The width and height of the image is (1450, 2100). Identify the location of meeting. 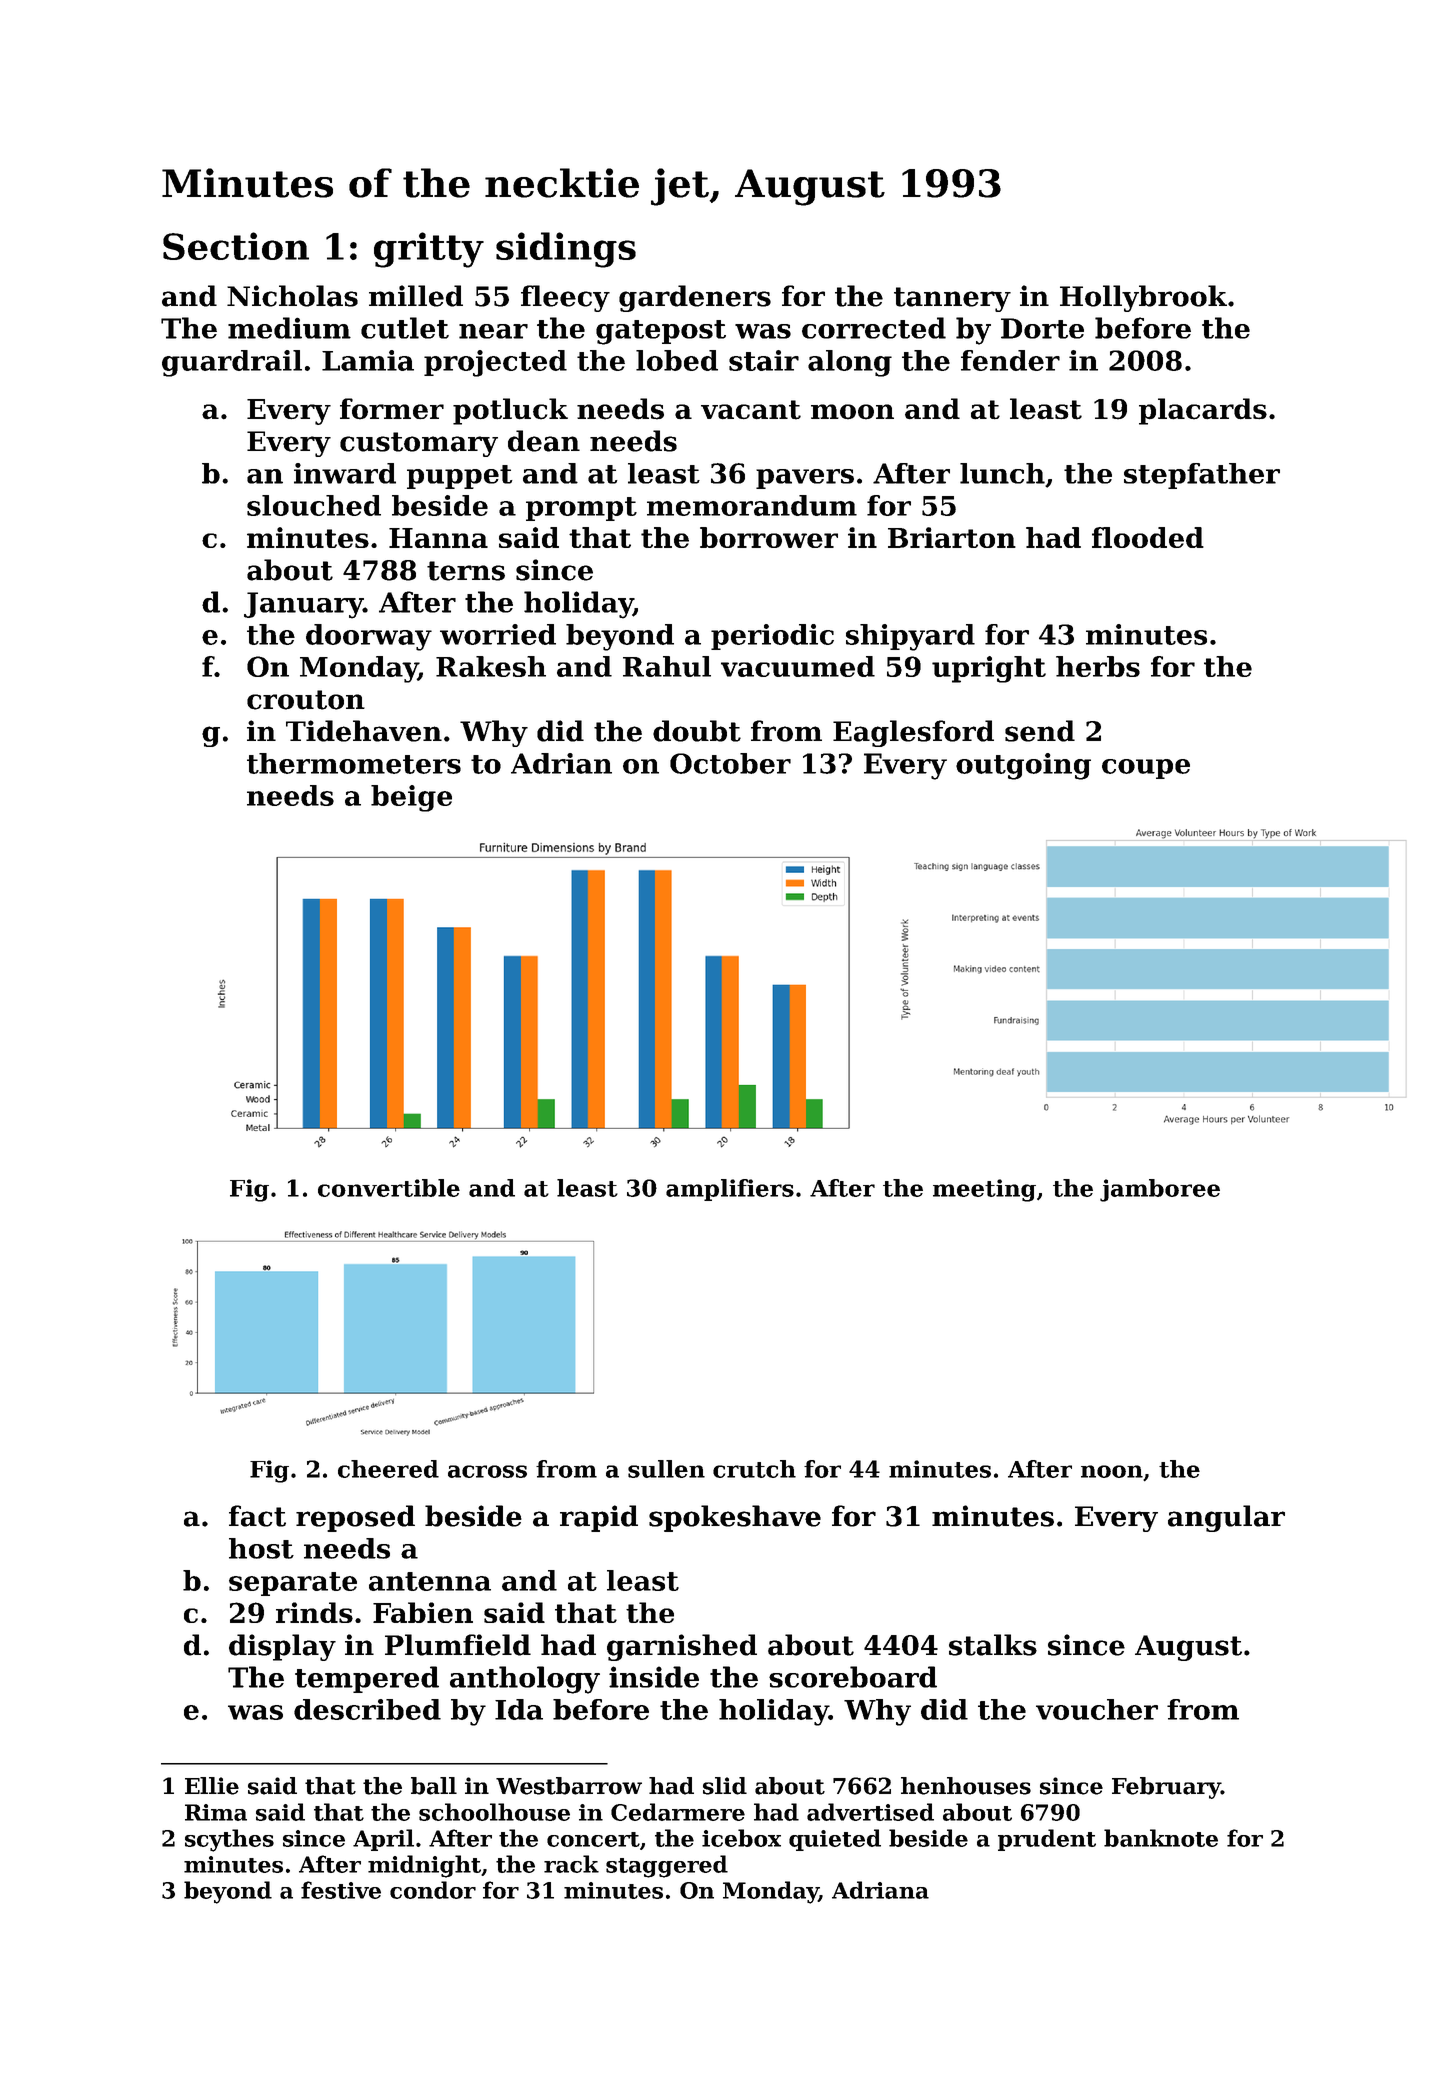
(984, 1190).
